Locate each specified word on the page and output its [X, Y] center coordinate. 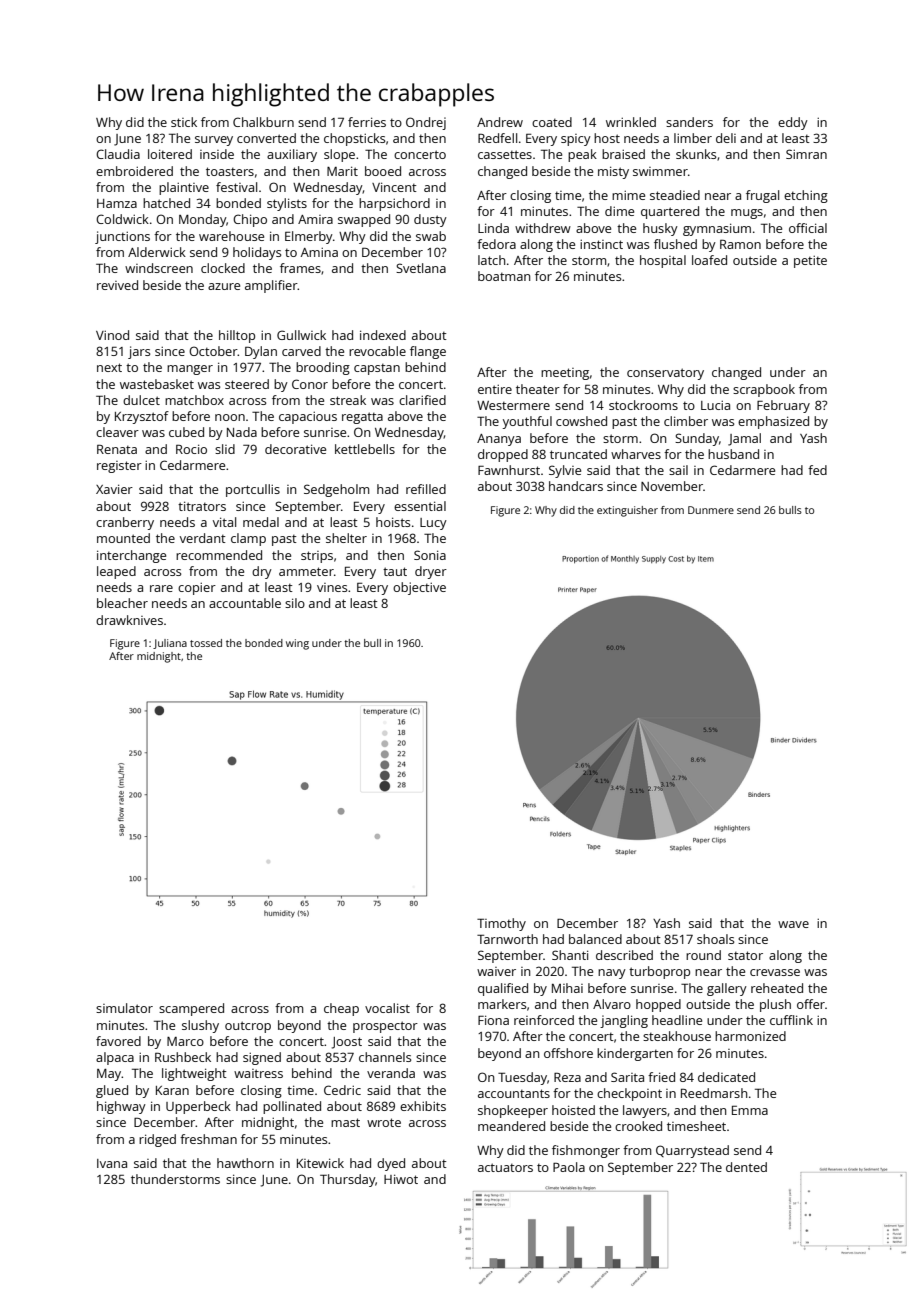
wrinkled [631, 122]
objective [419, 588]
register [119, 467]
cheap [341, 1009]
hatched [166, 203]
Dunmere [711, 510]
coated [552, 122]
